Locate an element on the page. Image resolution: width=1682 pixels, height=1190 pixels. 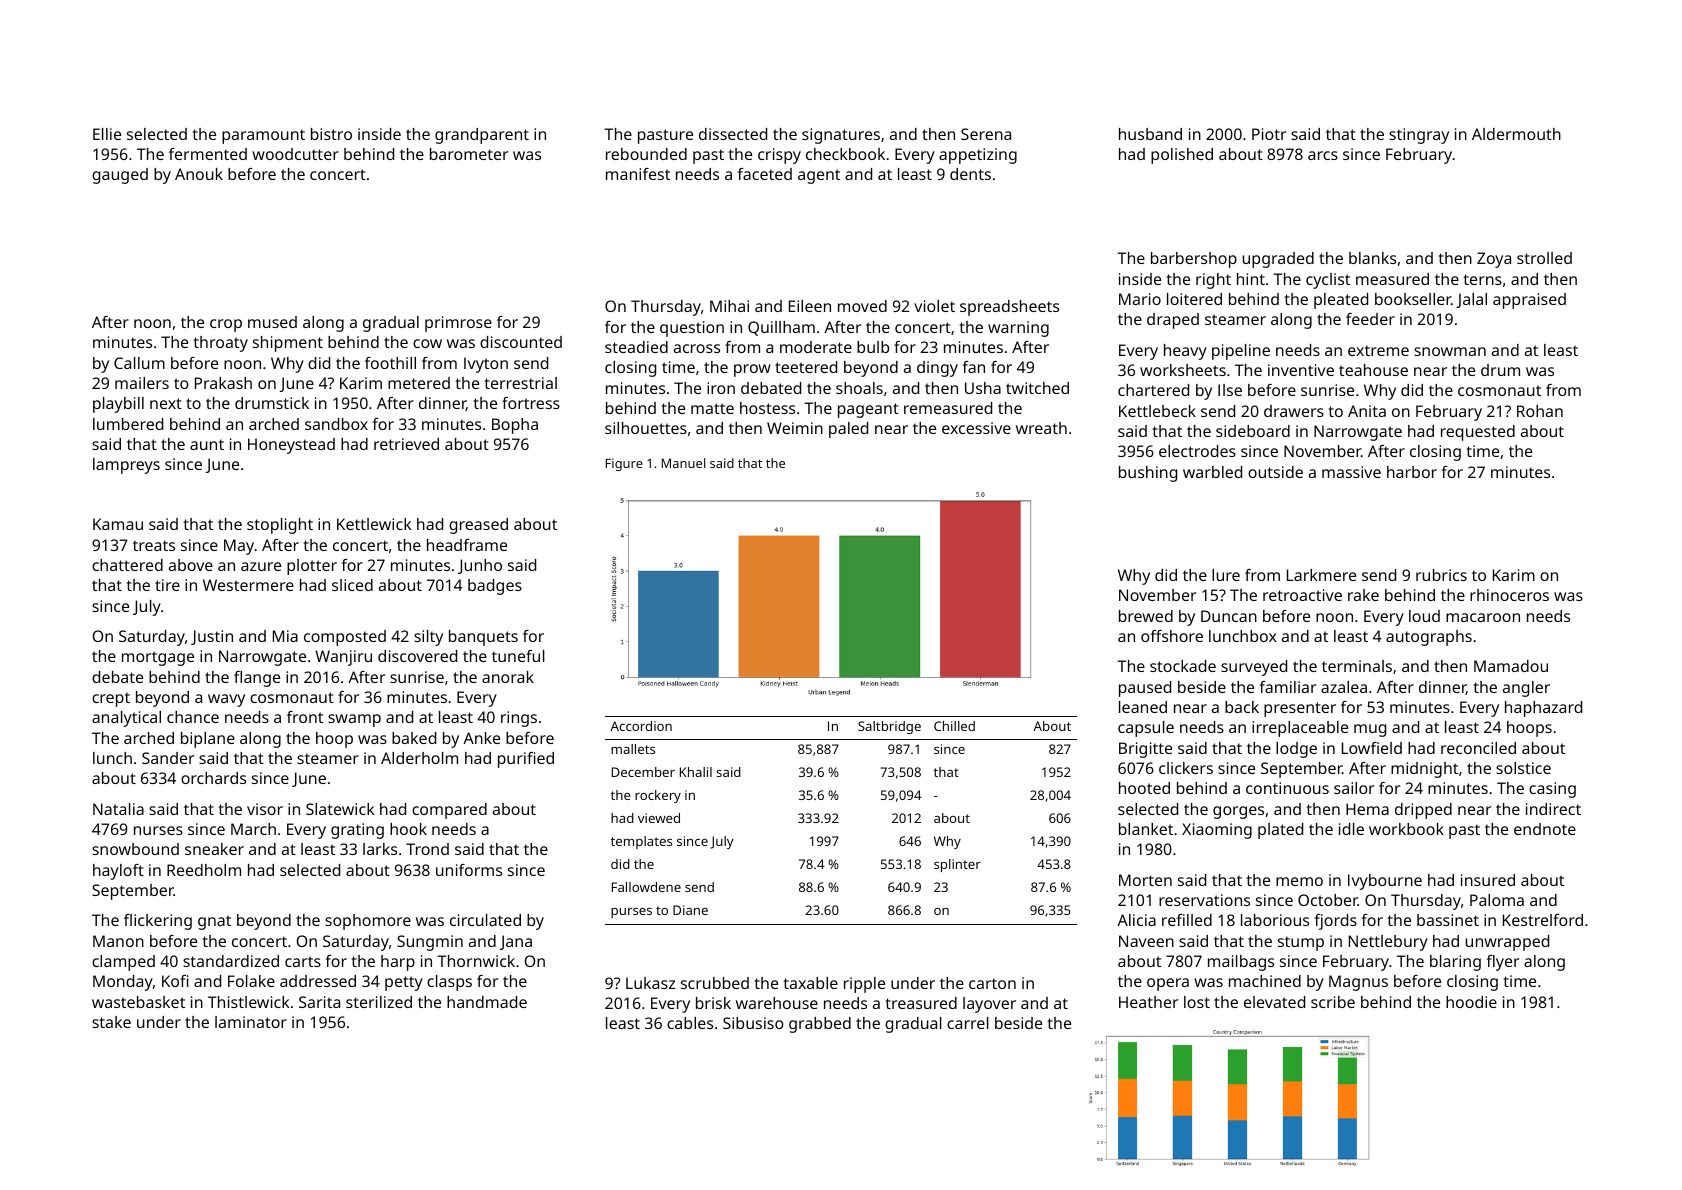
Kestrelford is located at coordinates (1543, 920).
